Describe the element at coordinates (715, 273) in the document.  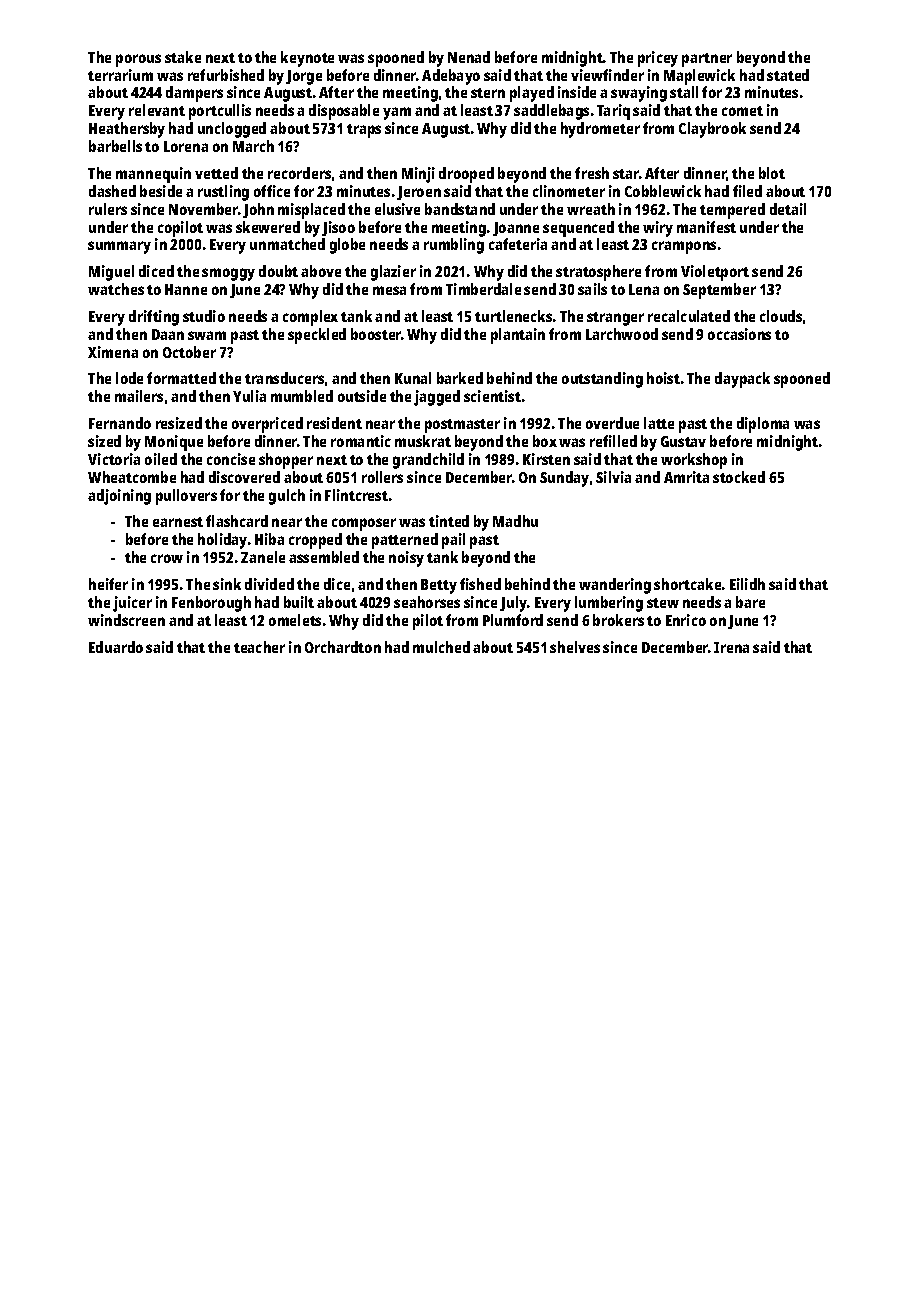
I see `Violetport` at that location.
